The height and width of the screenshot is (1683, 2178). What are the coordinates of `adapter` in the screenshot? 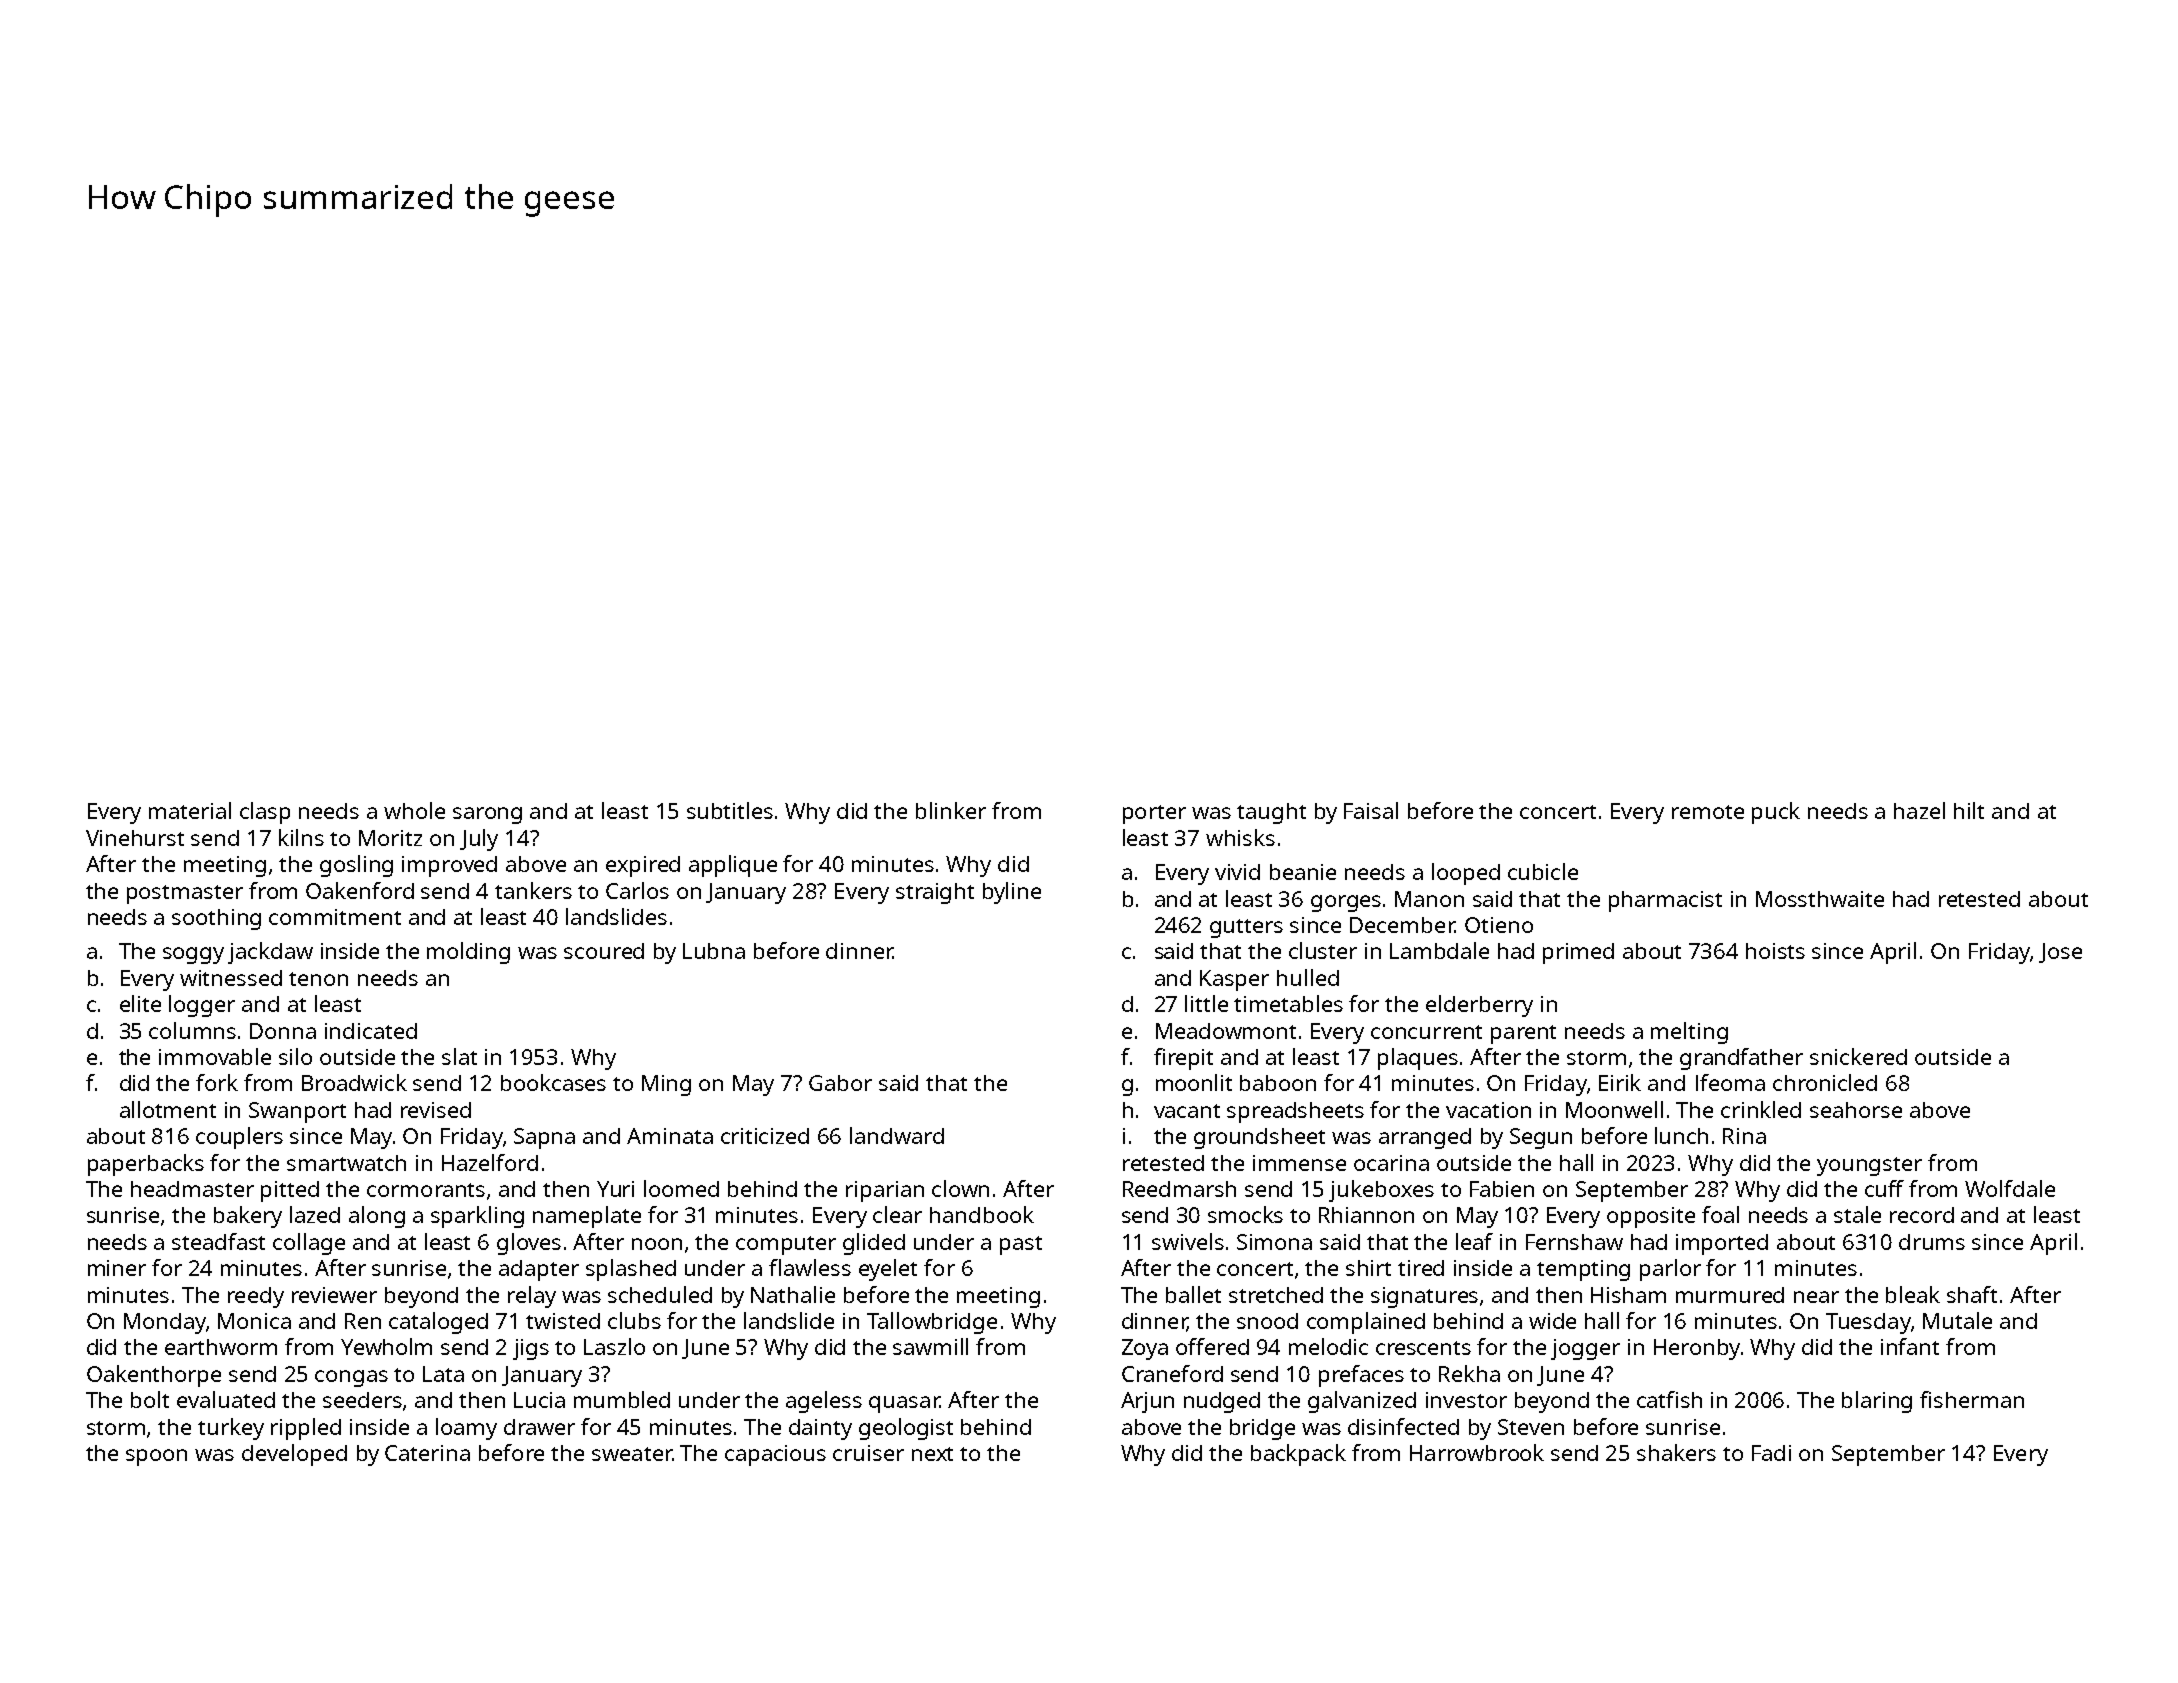 It's located at (539, 1270).
